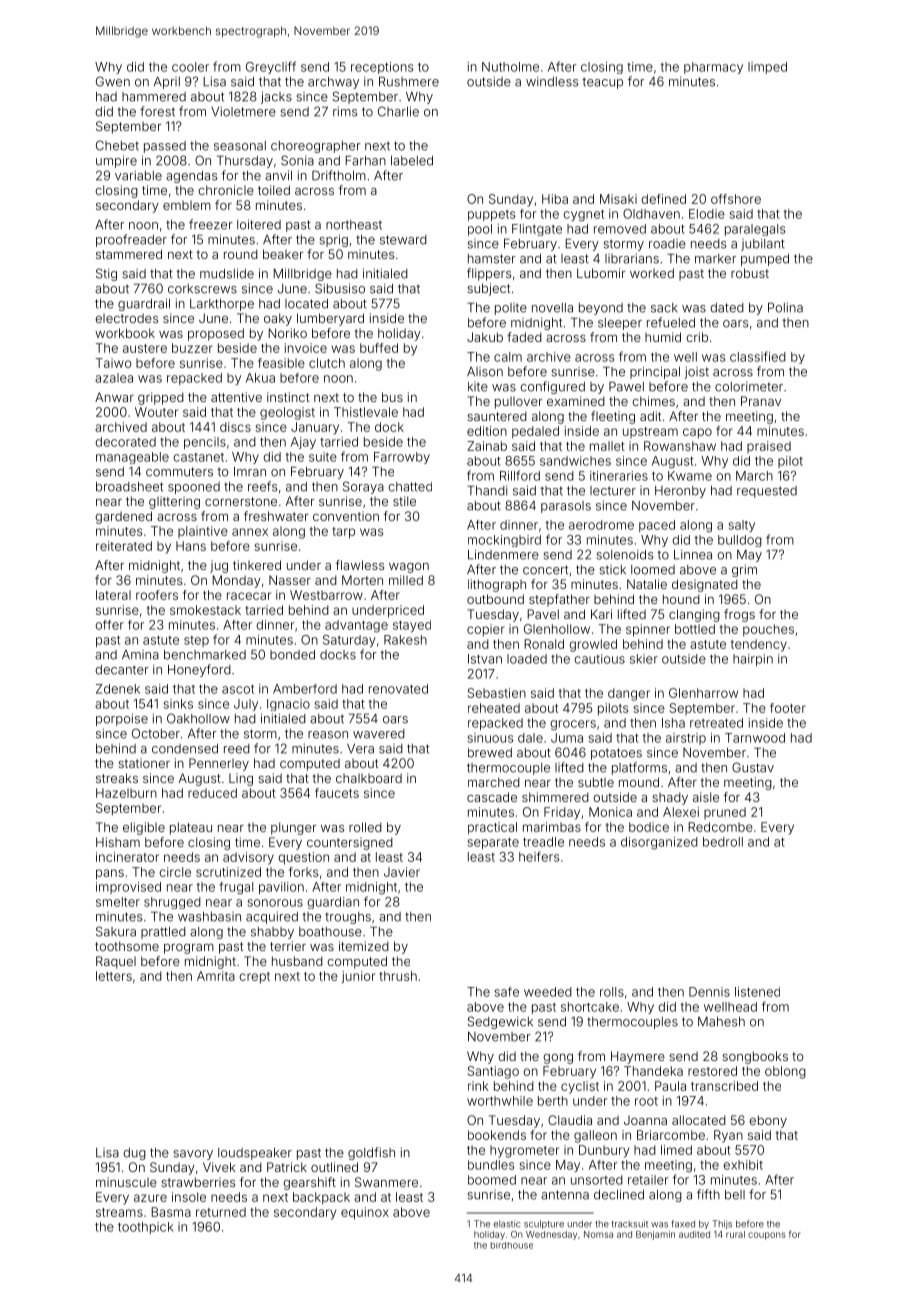 The height and width of the image is (1316, 908). Describe the element at coordinates (767, 492) in the image. I see `requested` at that location.
